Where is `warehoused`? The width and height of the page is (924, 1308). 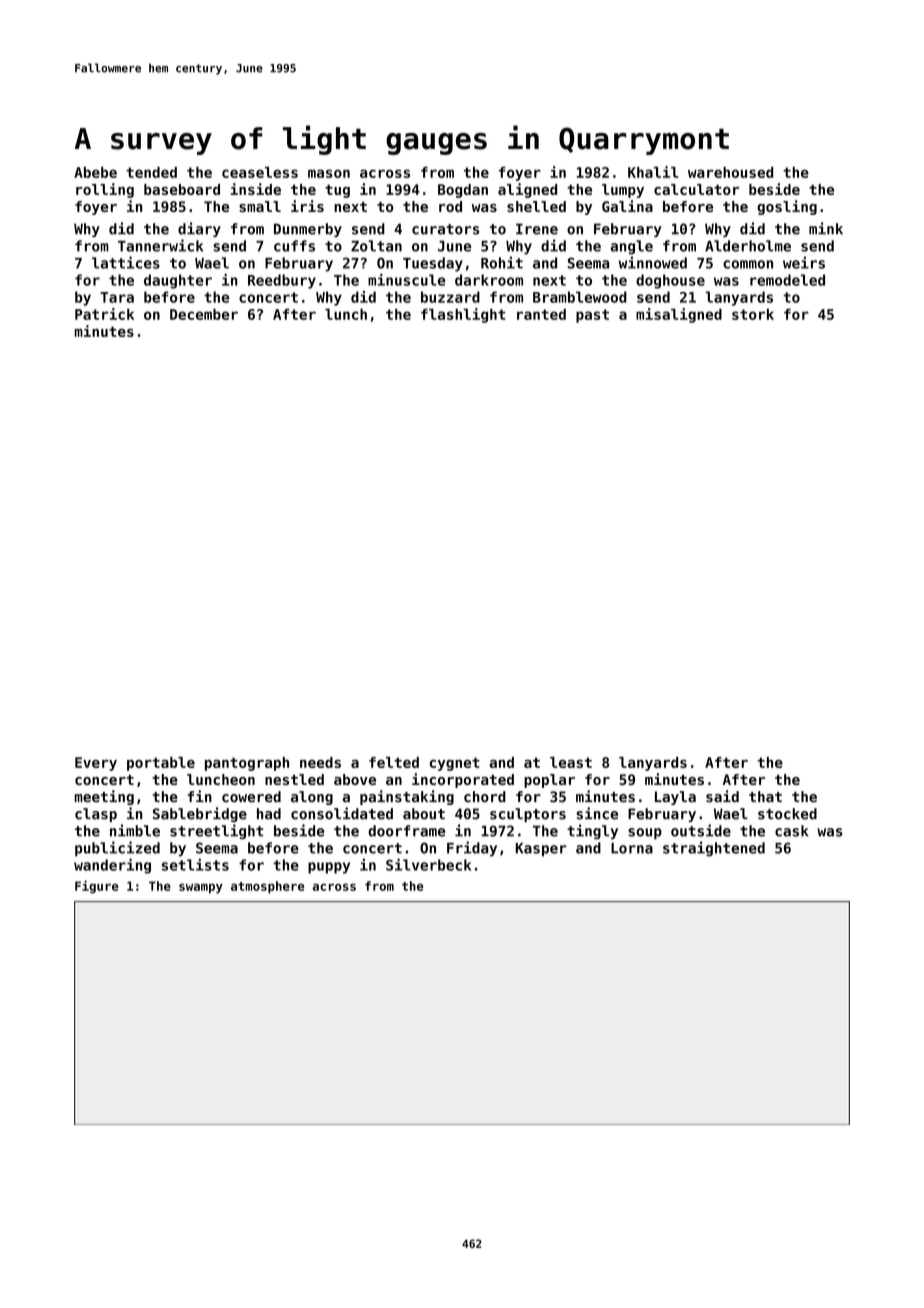
warehoused is located at coordinates (730, 172).
